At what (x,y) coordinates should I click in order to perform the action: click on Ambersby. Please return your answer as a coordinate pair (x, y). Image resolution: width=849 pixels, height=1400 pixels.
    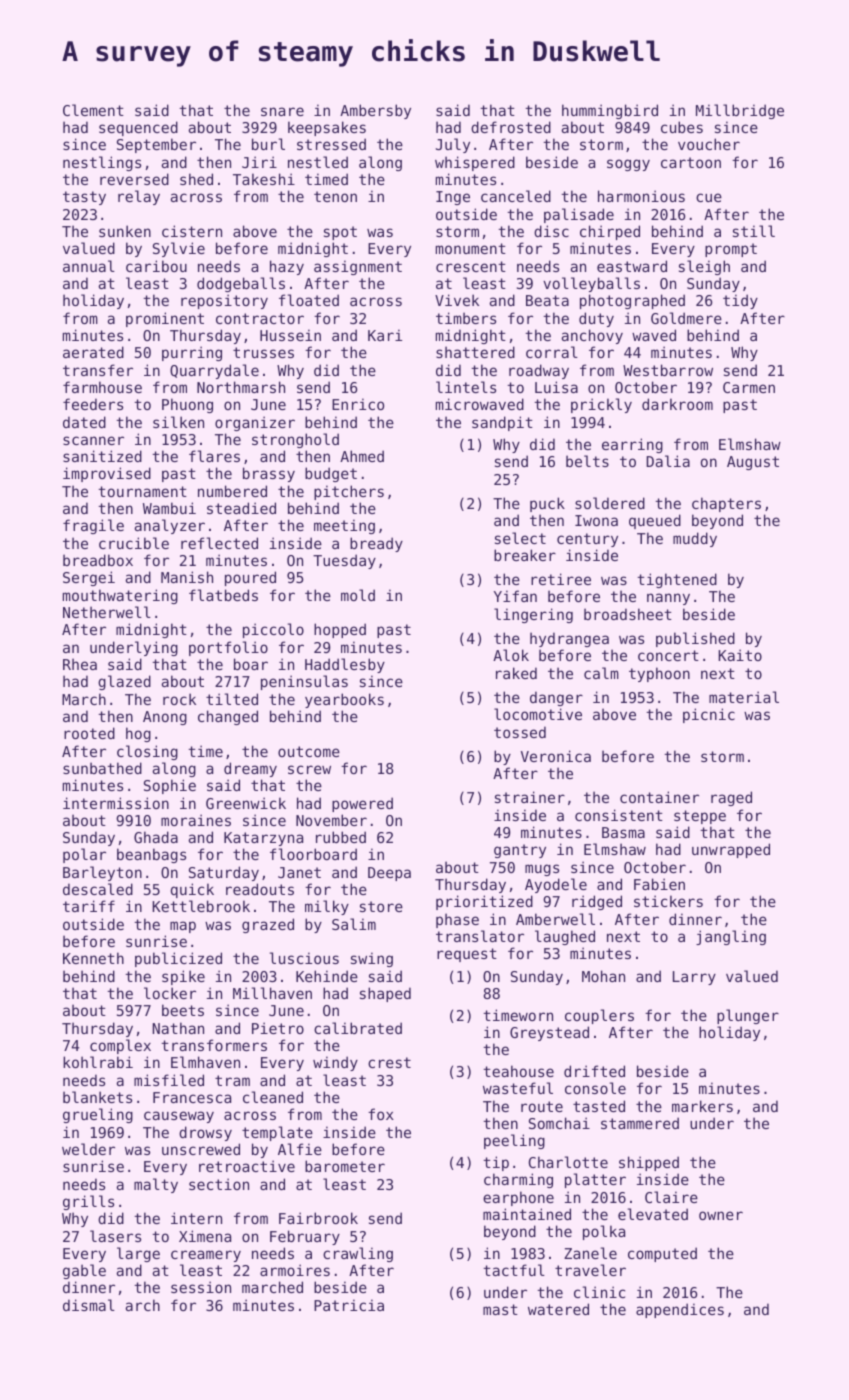
    Looking at the image, I should click on (375, 111).
